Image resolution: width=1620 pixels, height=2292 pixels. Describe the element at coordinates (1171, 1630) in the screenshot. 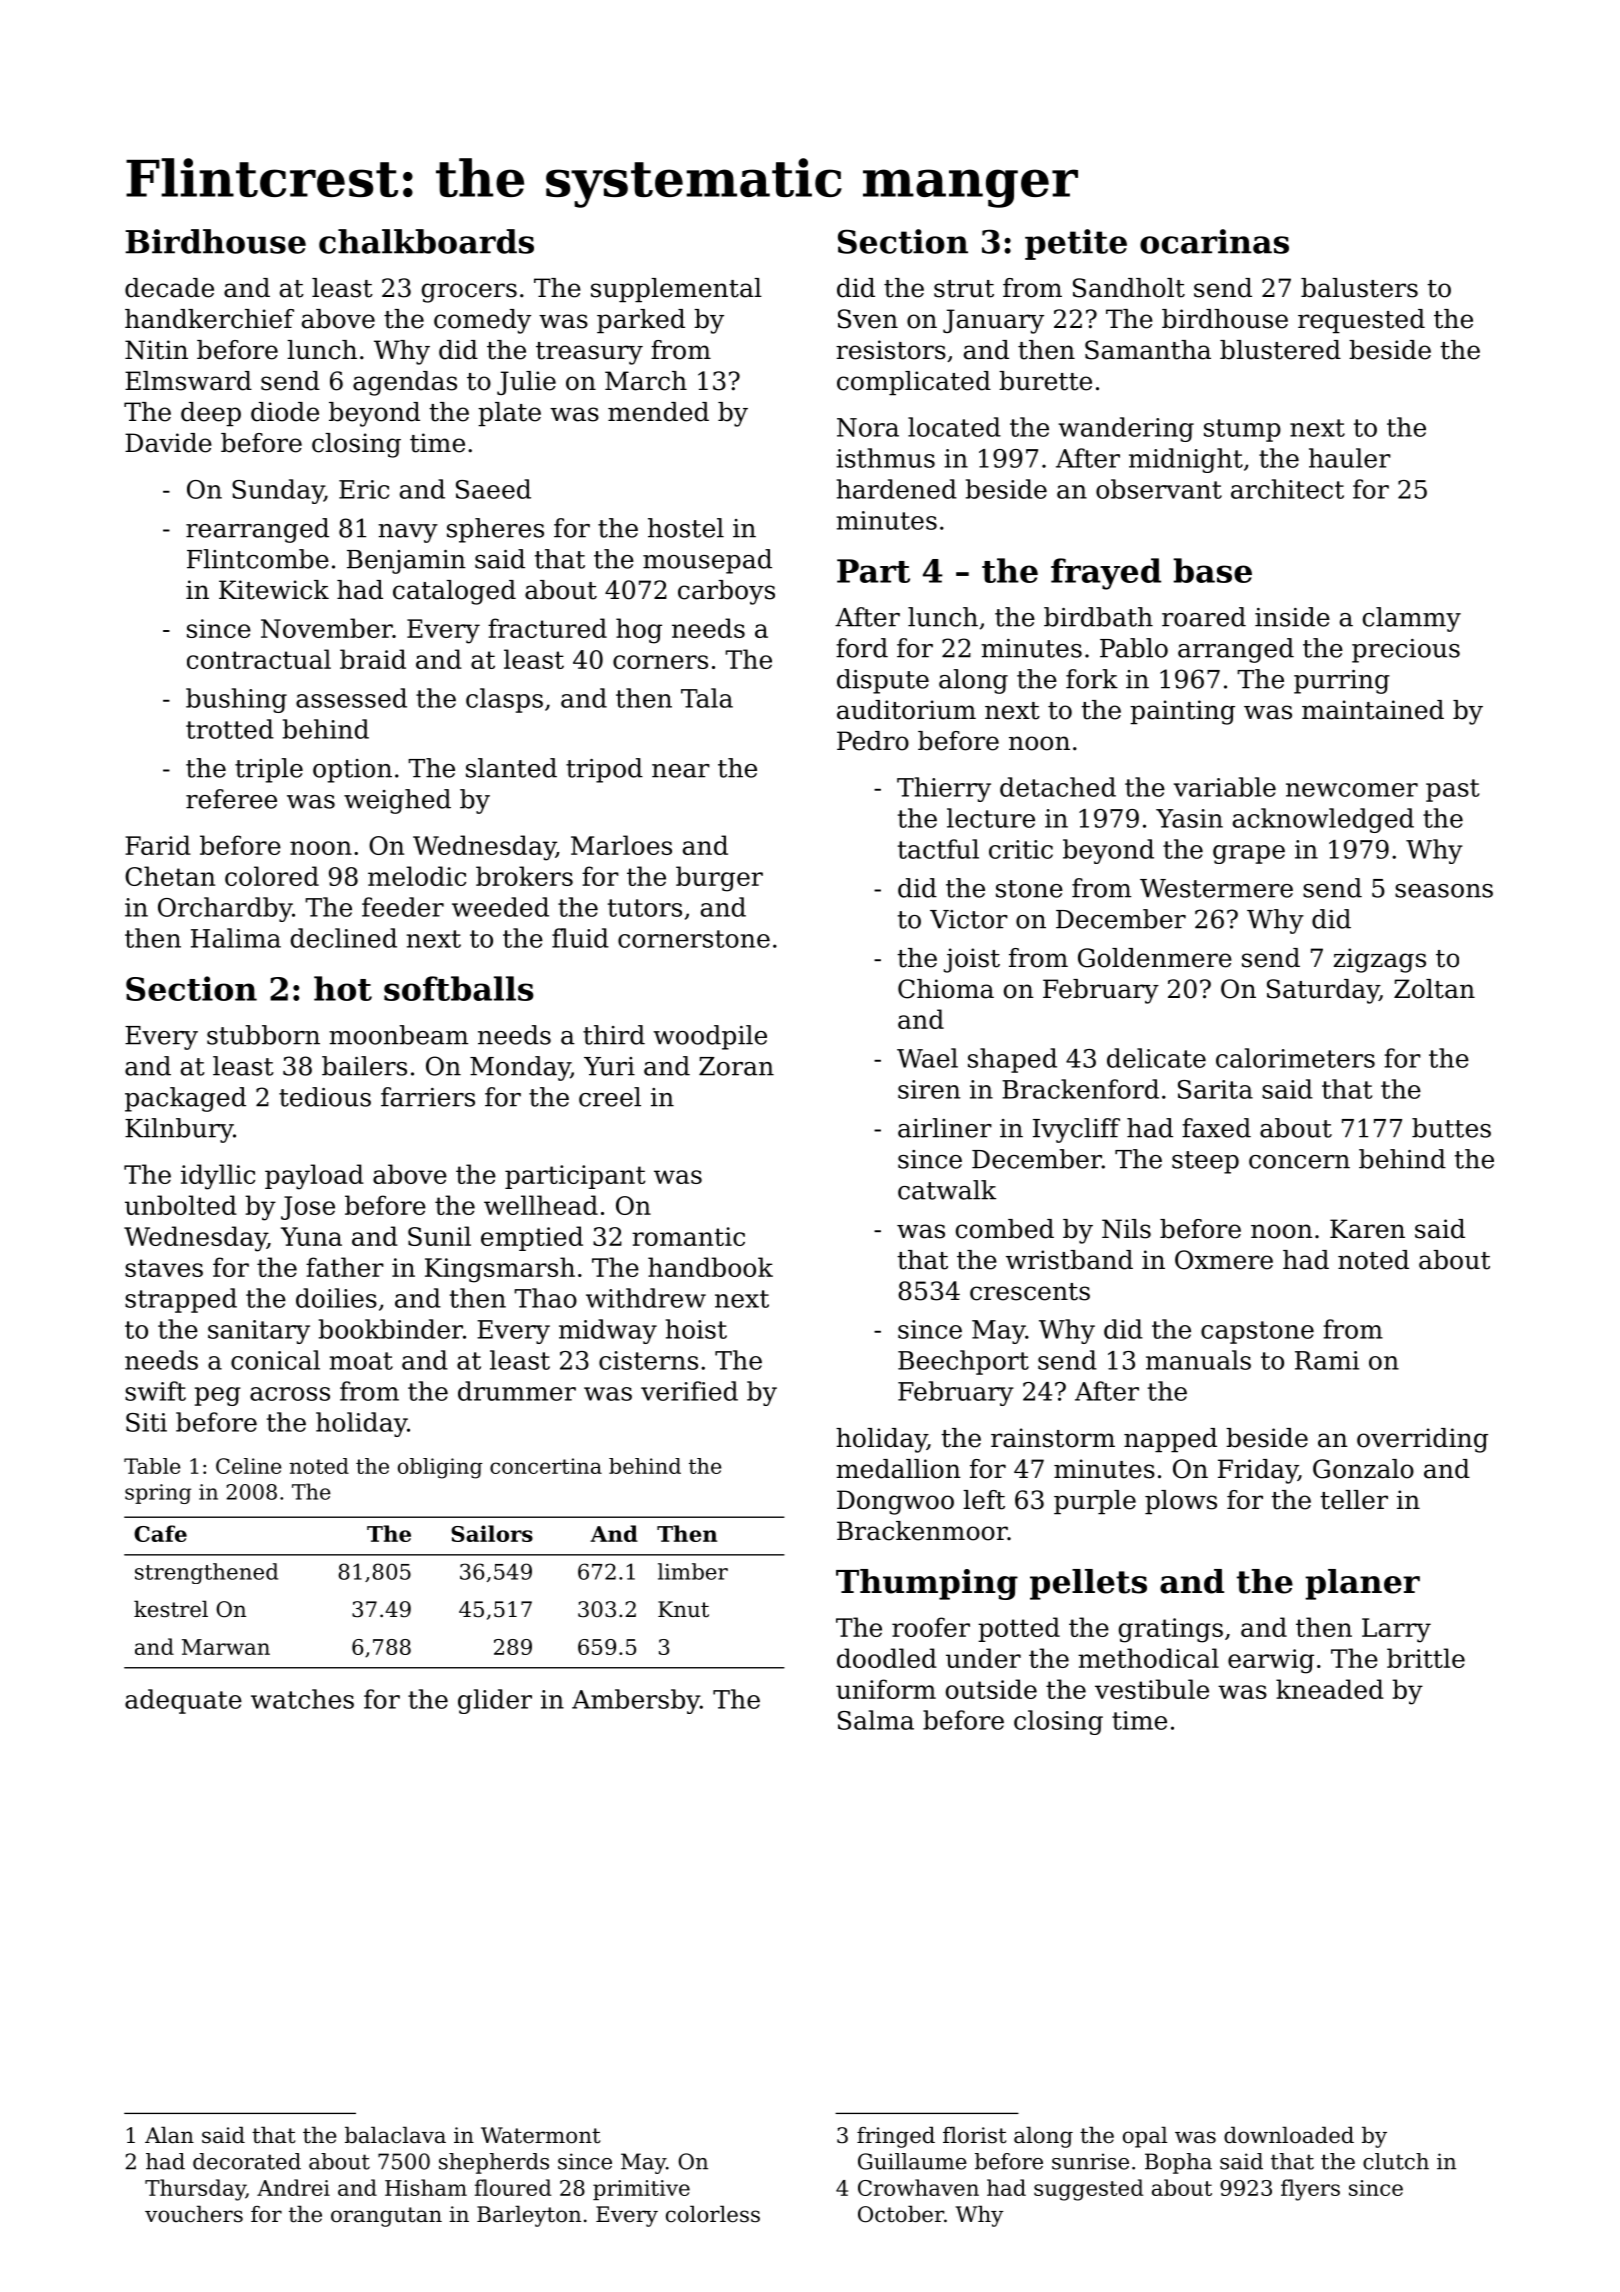

I see `gratings` at that location.
